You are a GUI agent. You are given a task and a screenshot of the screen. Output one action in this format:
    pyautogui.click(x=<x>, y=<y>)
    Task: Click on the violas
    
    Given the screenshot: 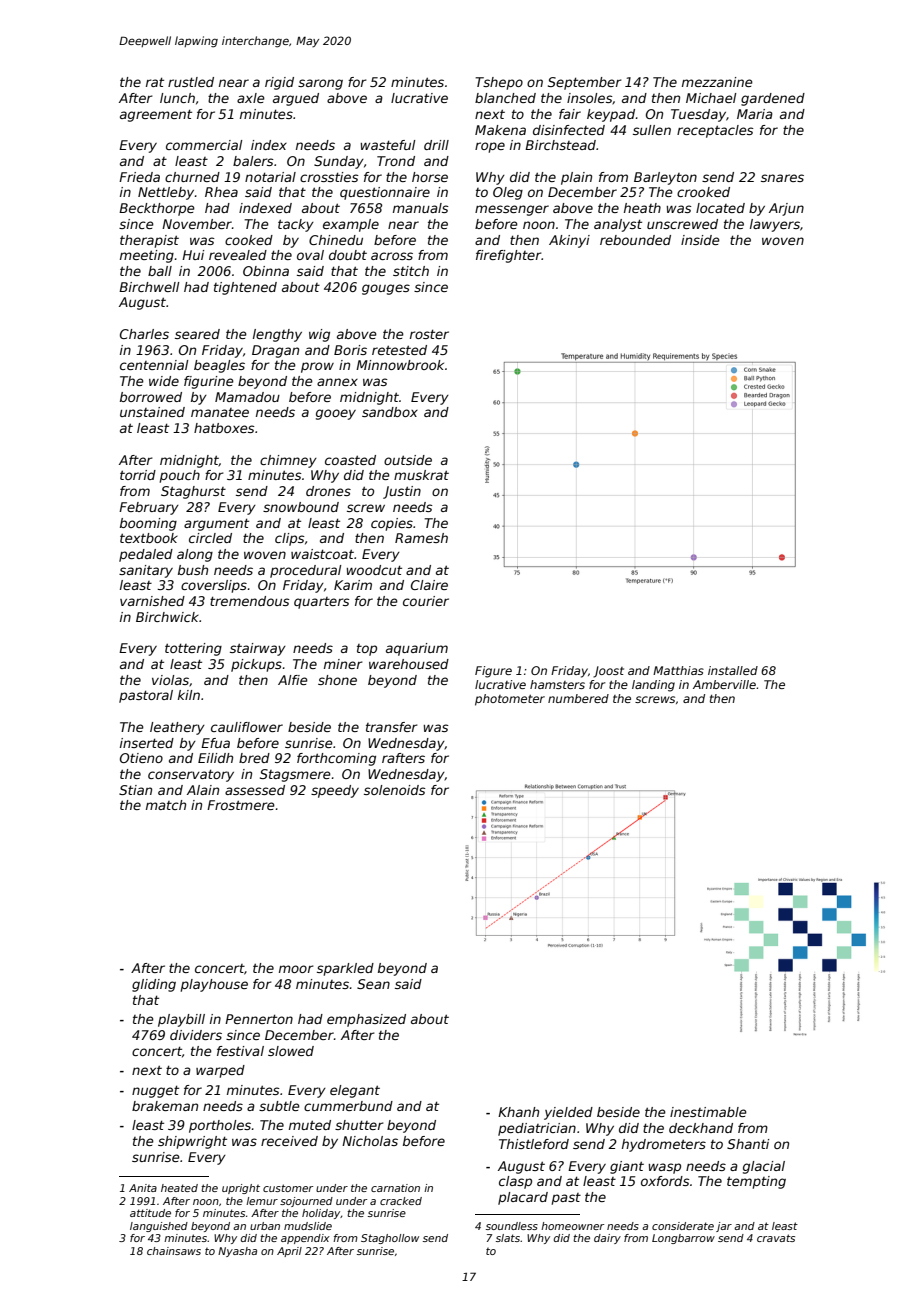 What is the action you would take?
    pyautogui.click(x=170, y=680)
